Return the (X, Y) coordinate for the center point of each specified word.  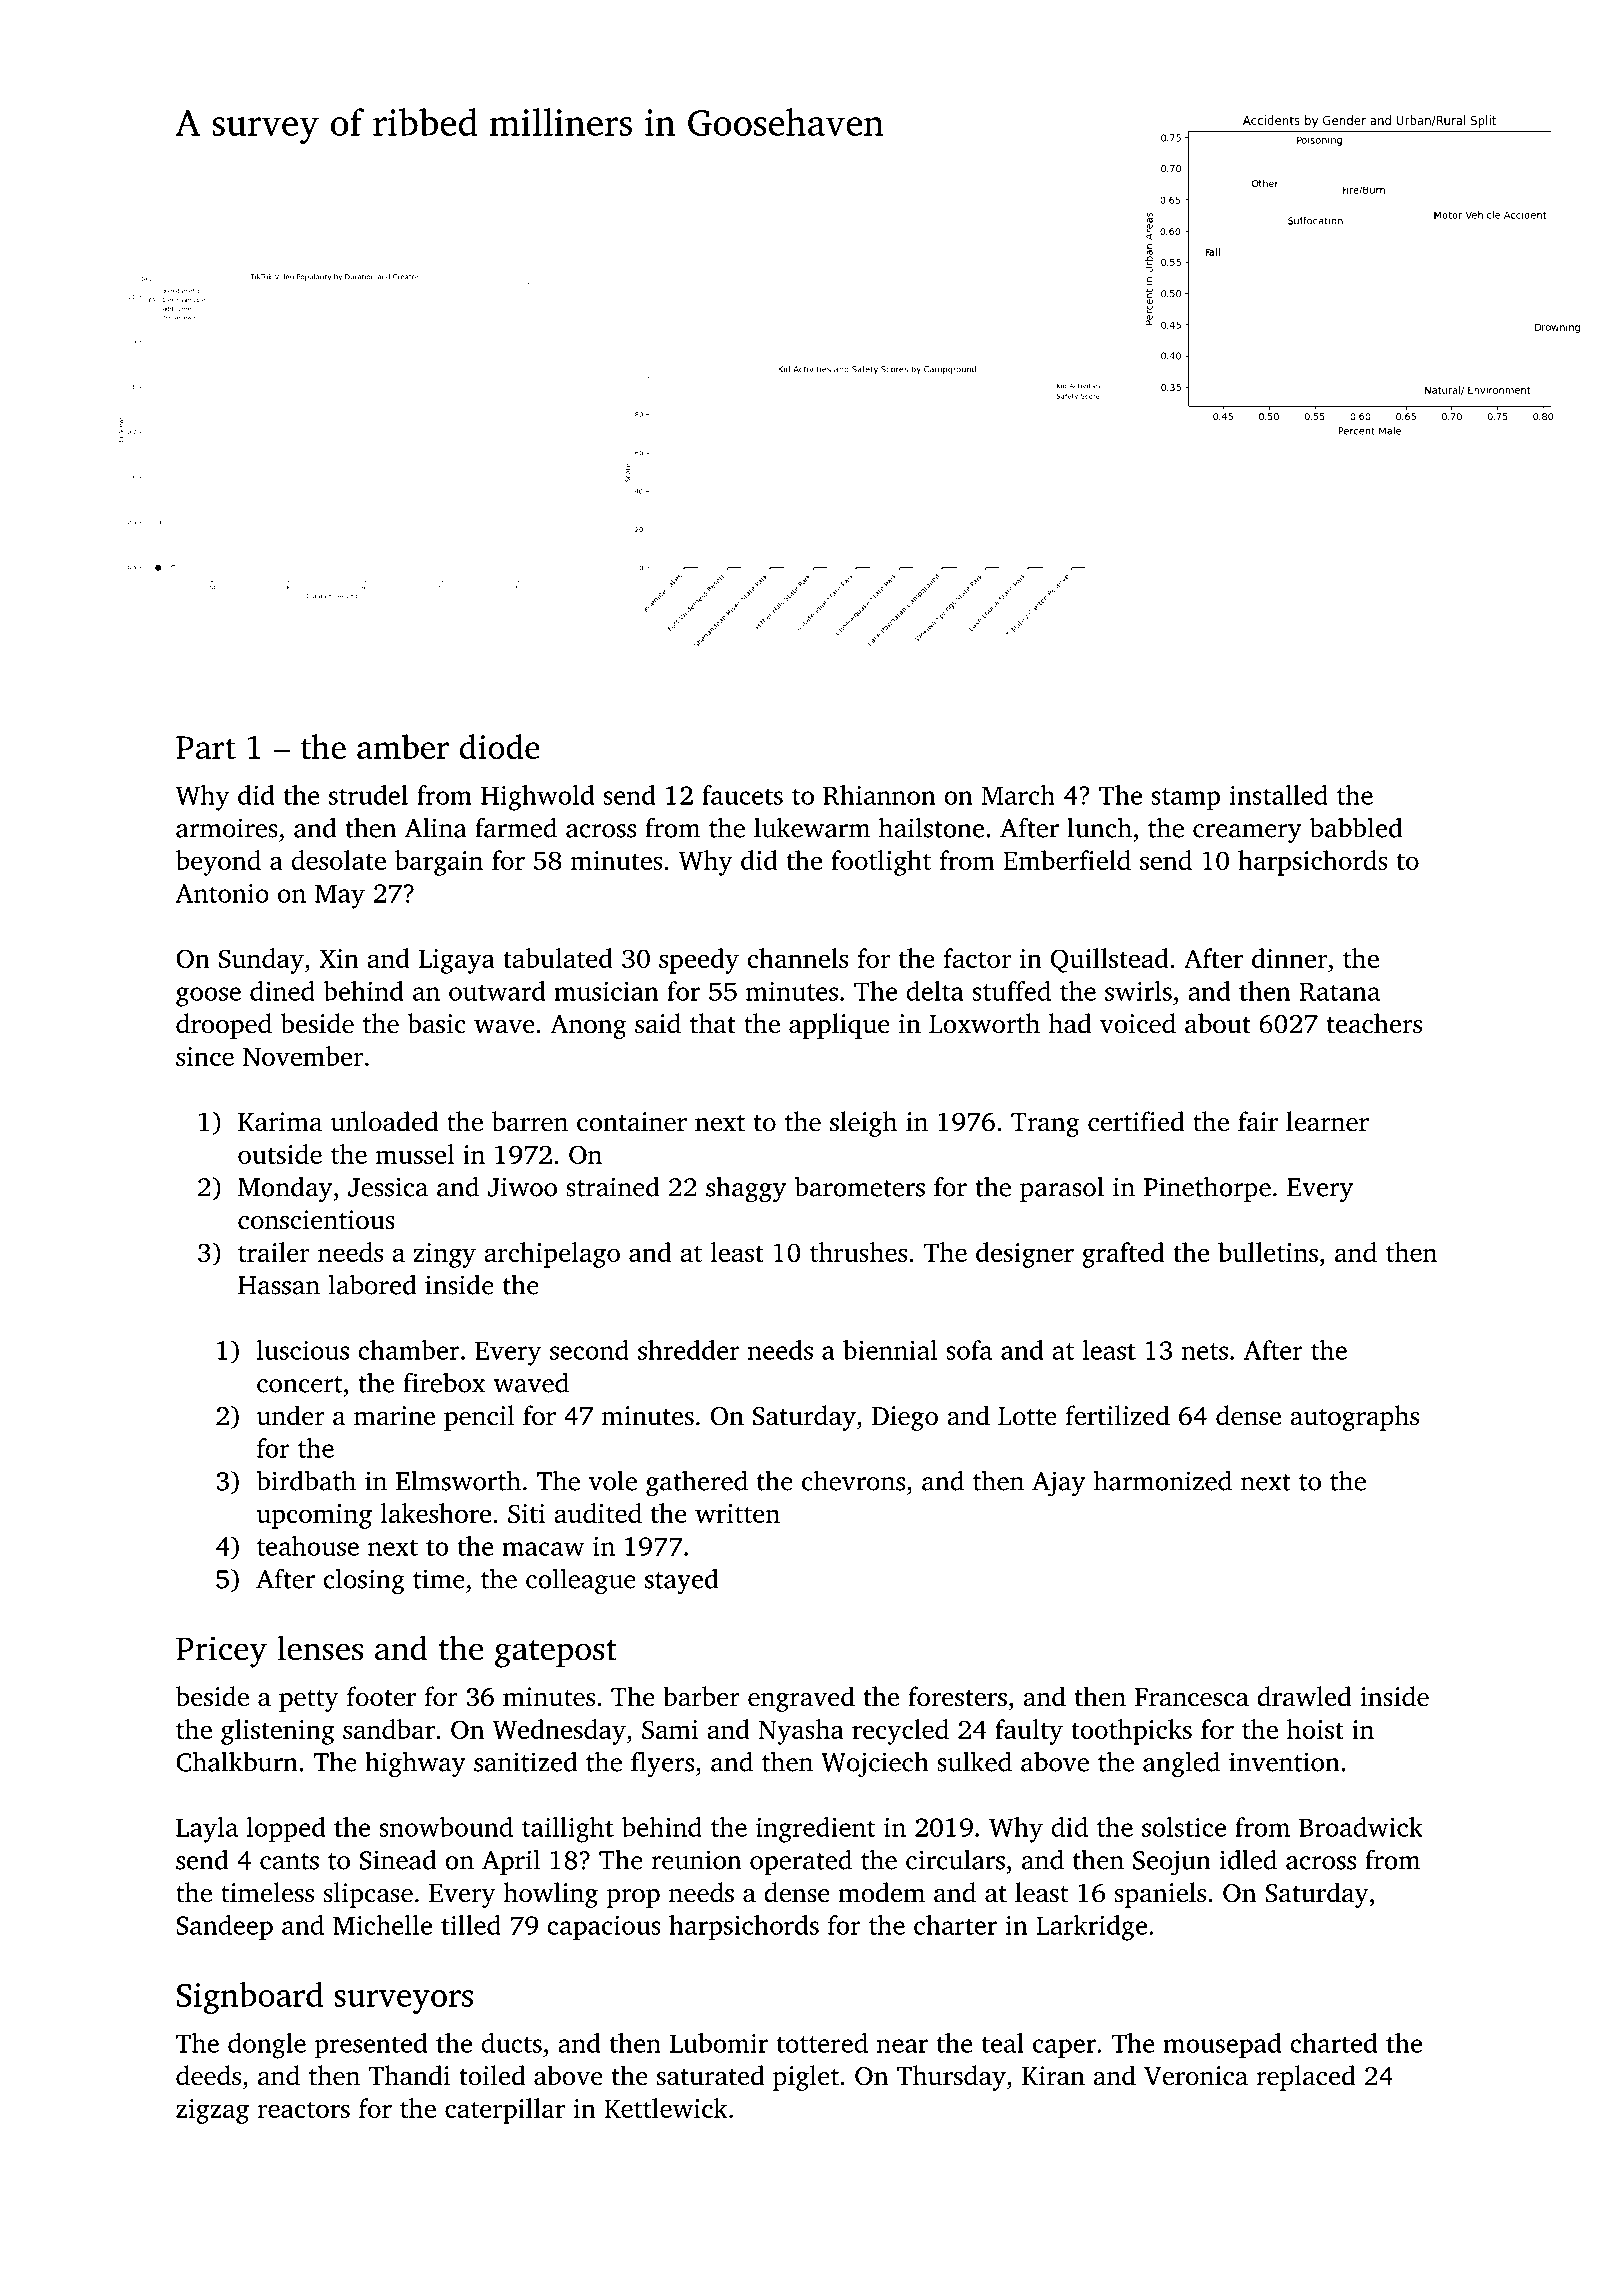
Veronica (1196, 2076)
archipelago (552, 1255)
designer (1025, 1255)
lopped (286, 1830)
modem (881, 1892)
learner (1327, 1121)
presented (371, 2046)
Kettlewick (666, 2108)
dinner (1289, 958)
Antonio (222, 893)
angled (1181, 1764)
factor (977, 958)
